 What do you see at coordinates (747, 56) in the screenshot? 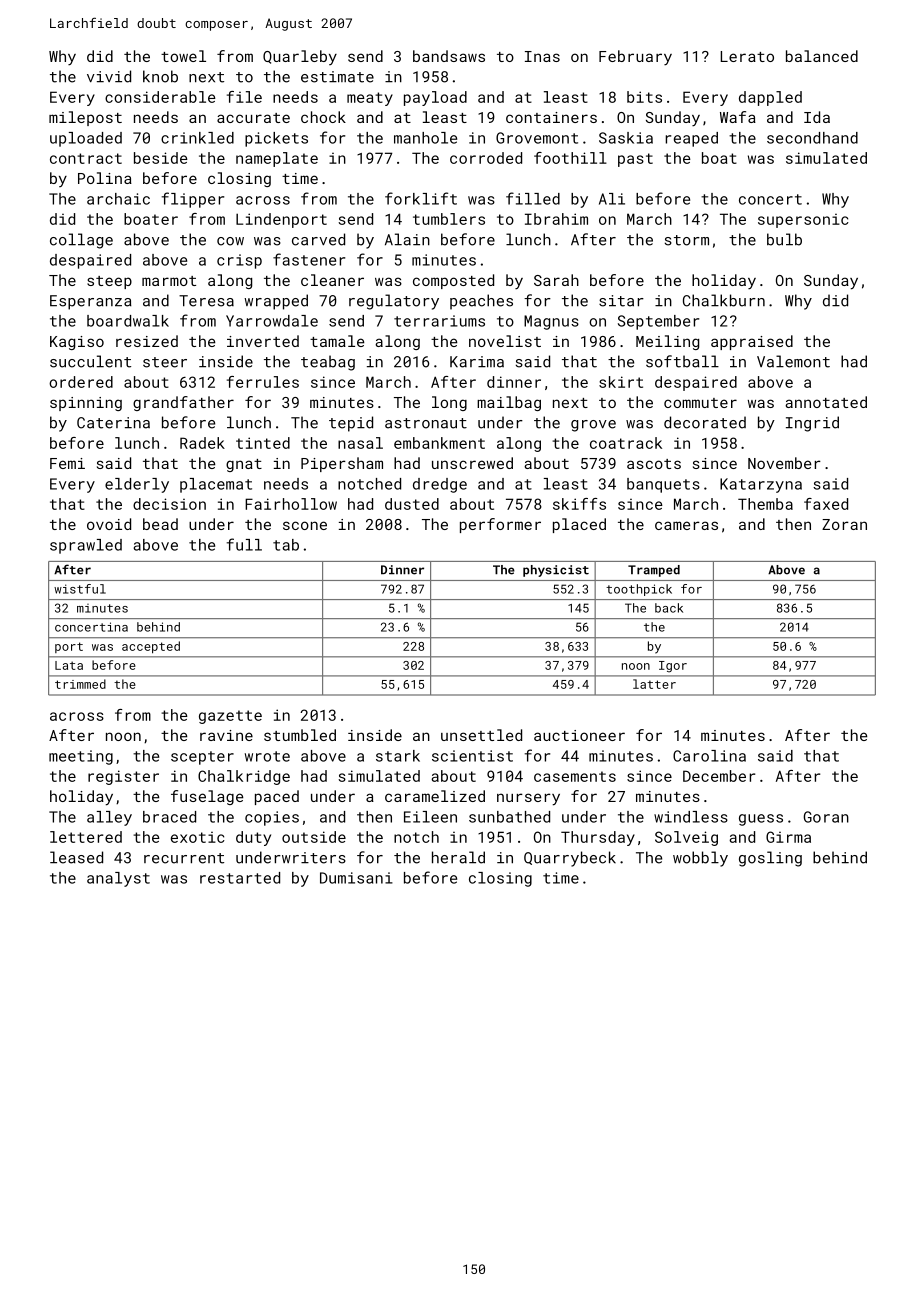
I see `Lerato` at bounding box center [747, 56].
